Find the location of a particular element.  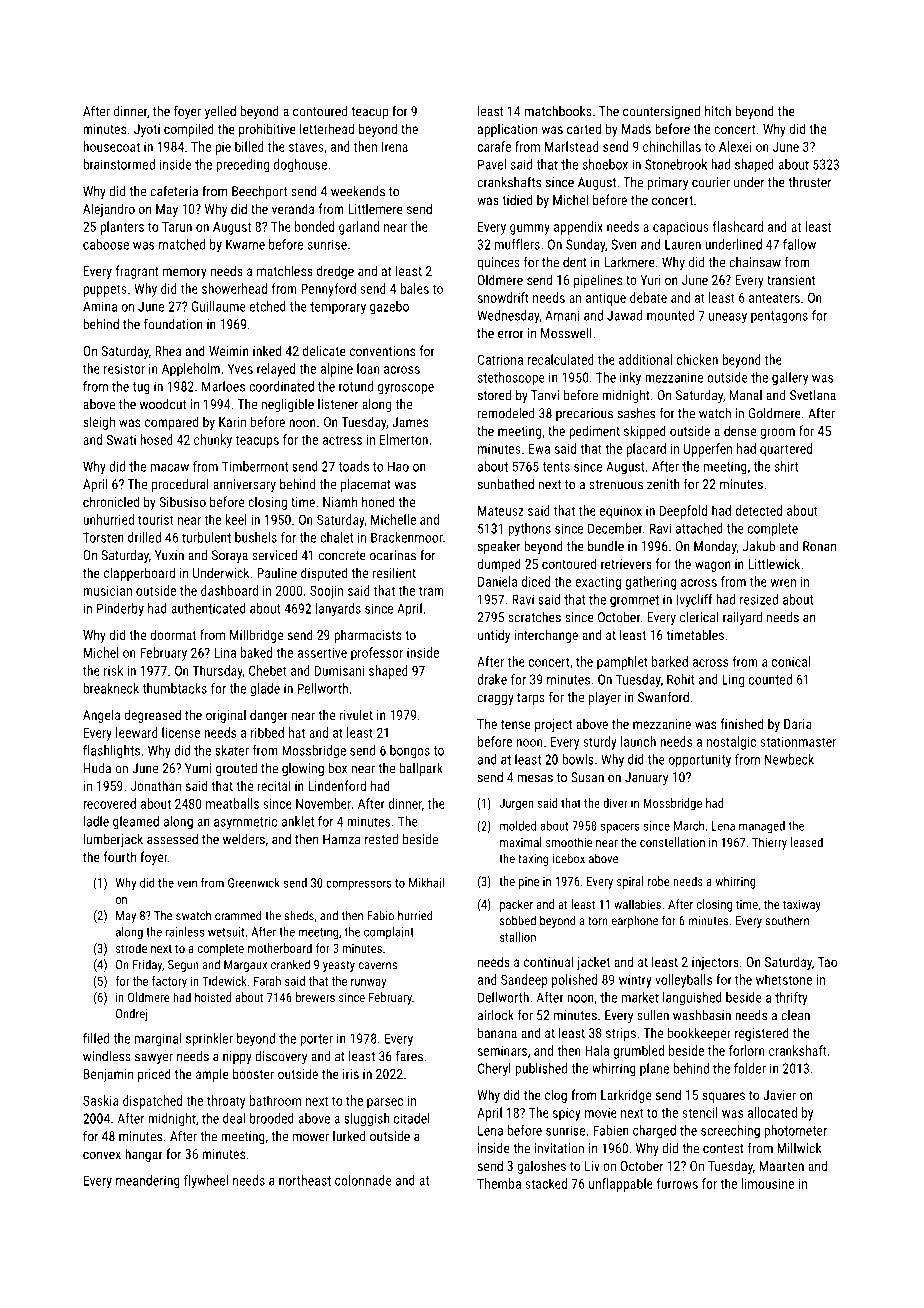

Kwame is located at coordinates (245, 244).
